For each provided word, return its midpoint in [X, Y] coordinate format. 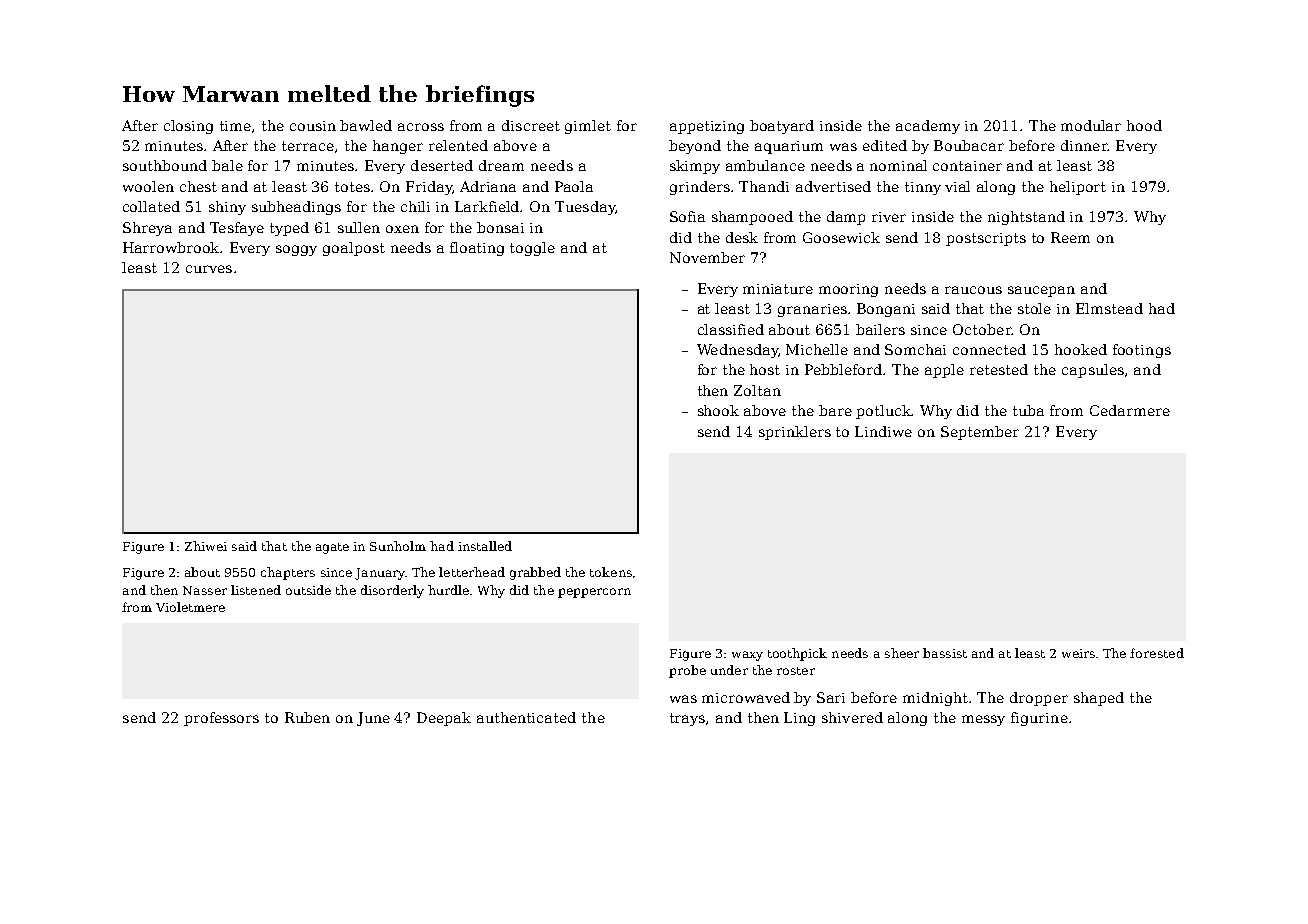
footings [1142, 351]
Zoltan [757, 390]
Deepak [444, 719]
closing [188, 127]
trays [687, 719]
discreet [531, 125]
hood [1144, 125]
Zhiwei [206, 546]
